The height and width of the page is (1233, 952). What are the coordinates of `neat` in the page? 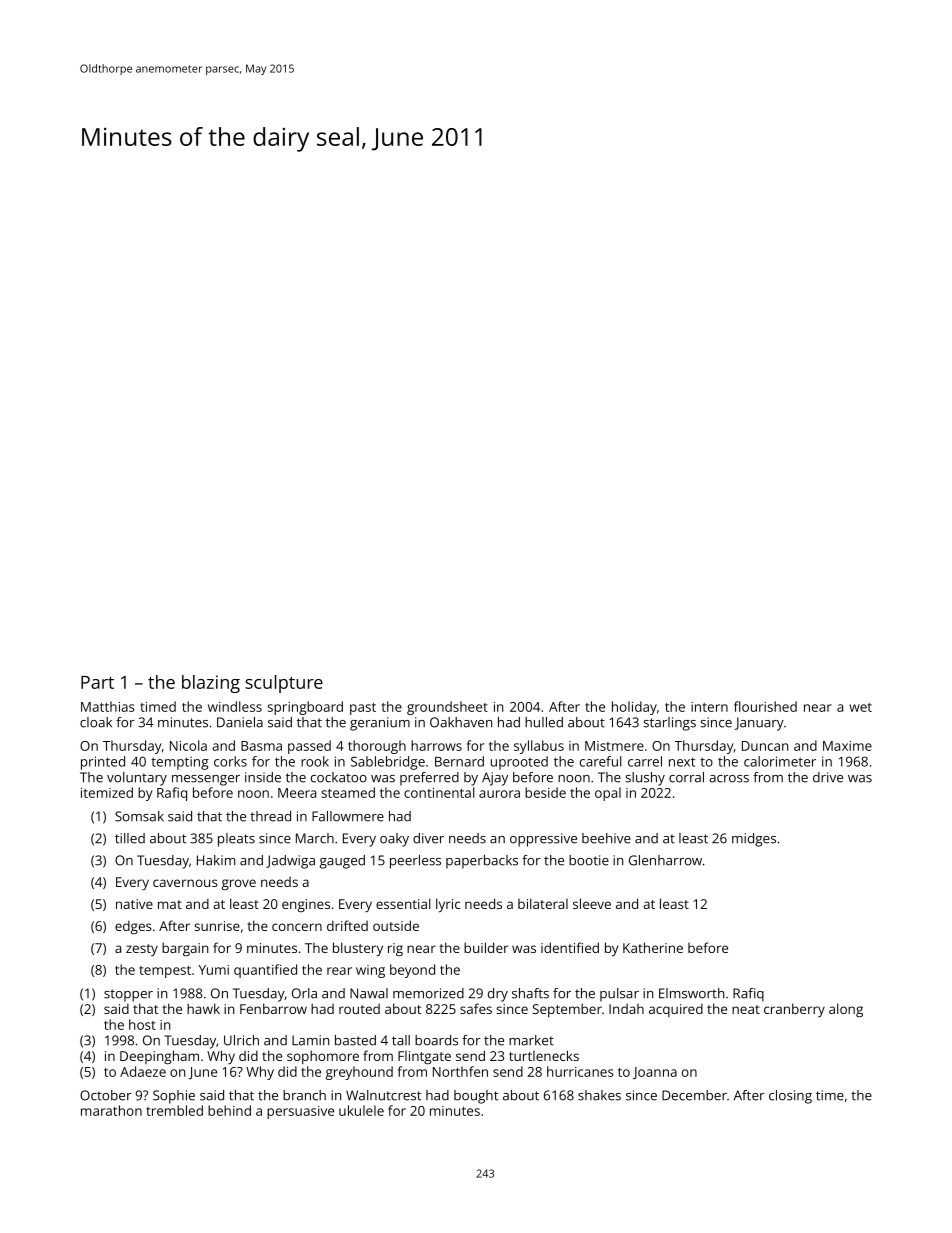 It's located at (746, 1009).
